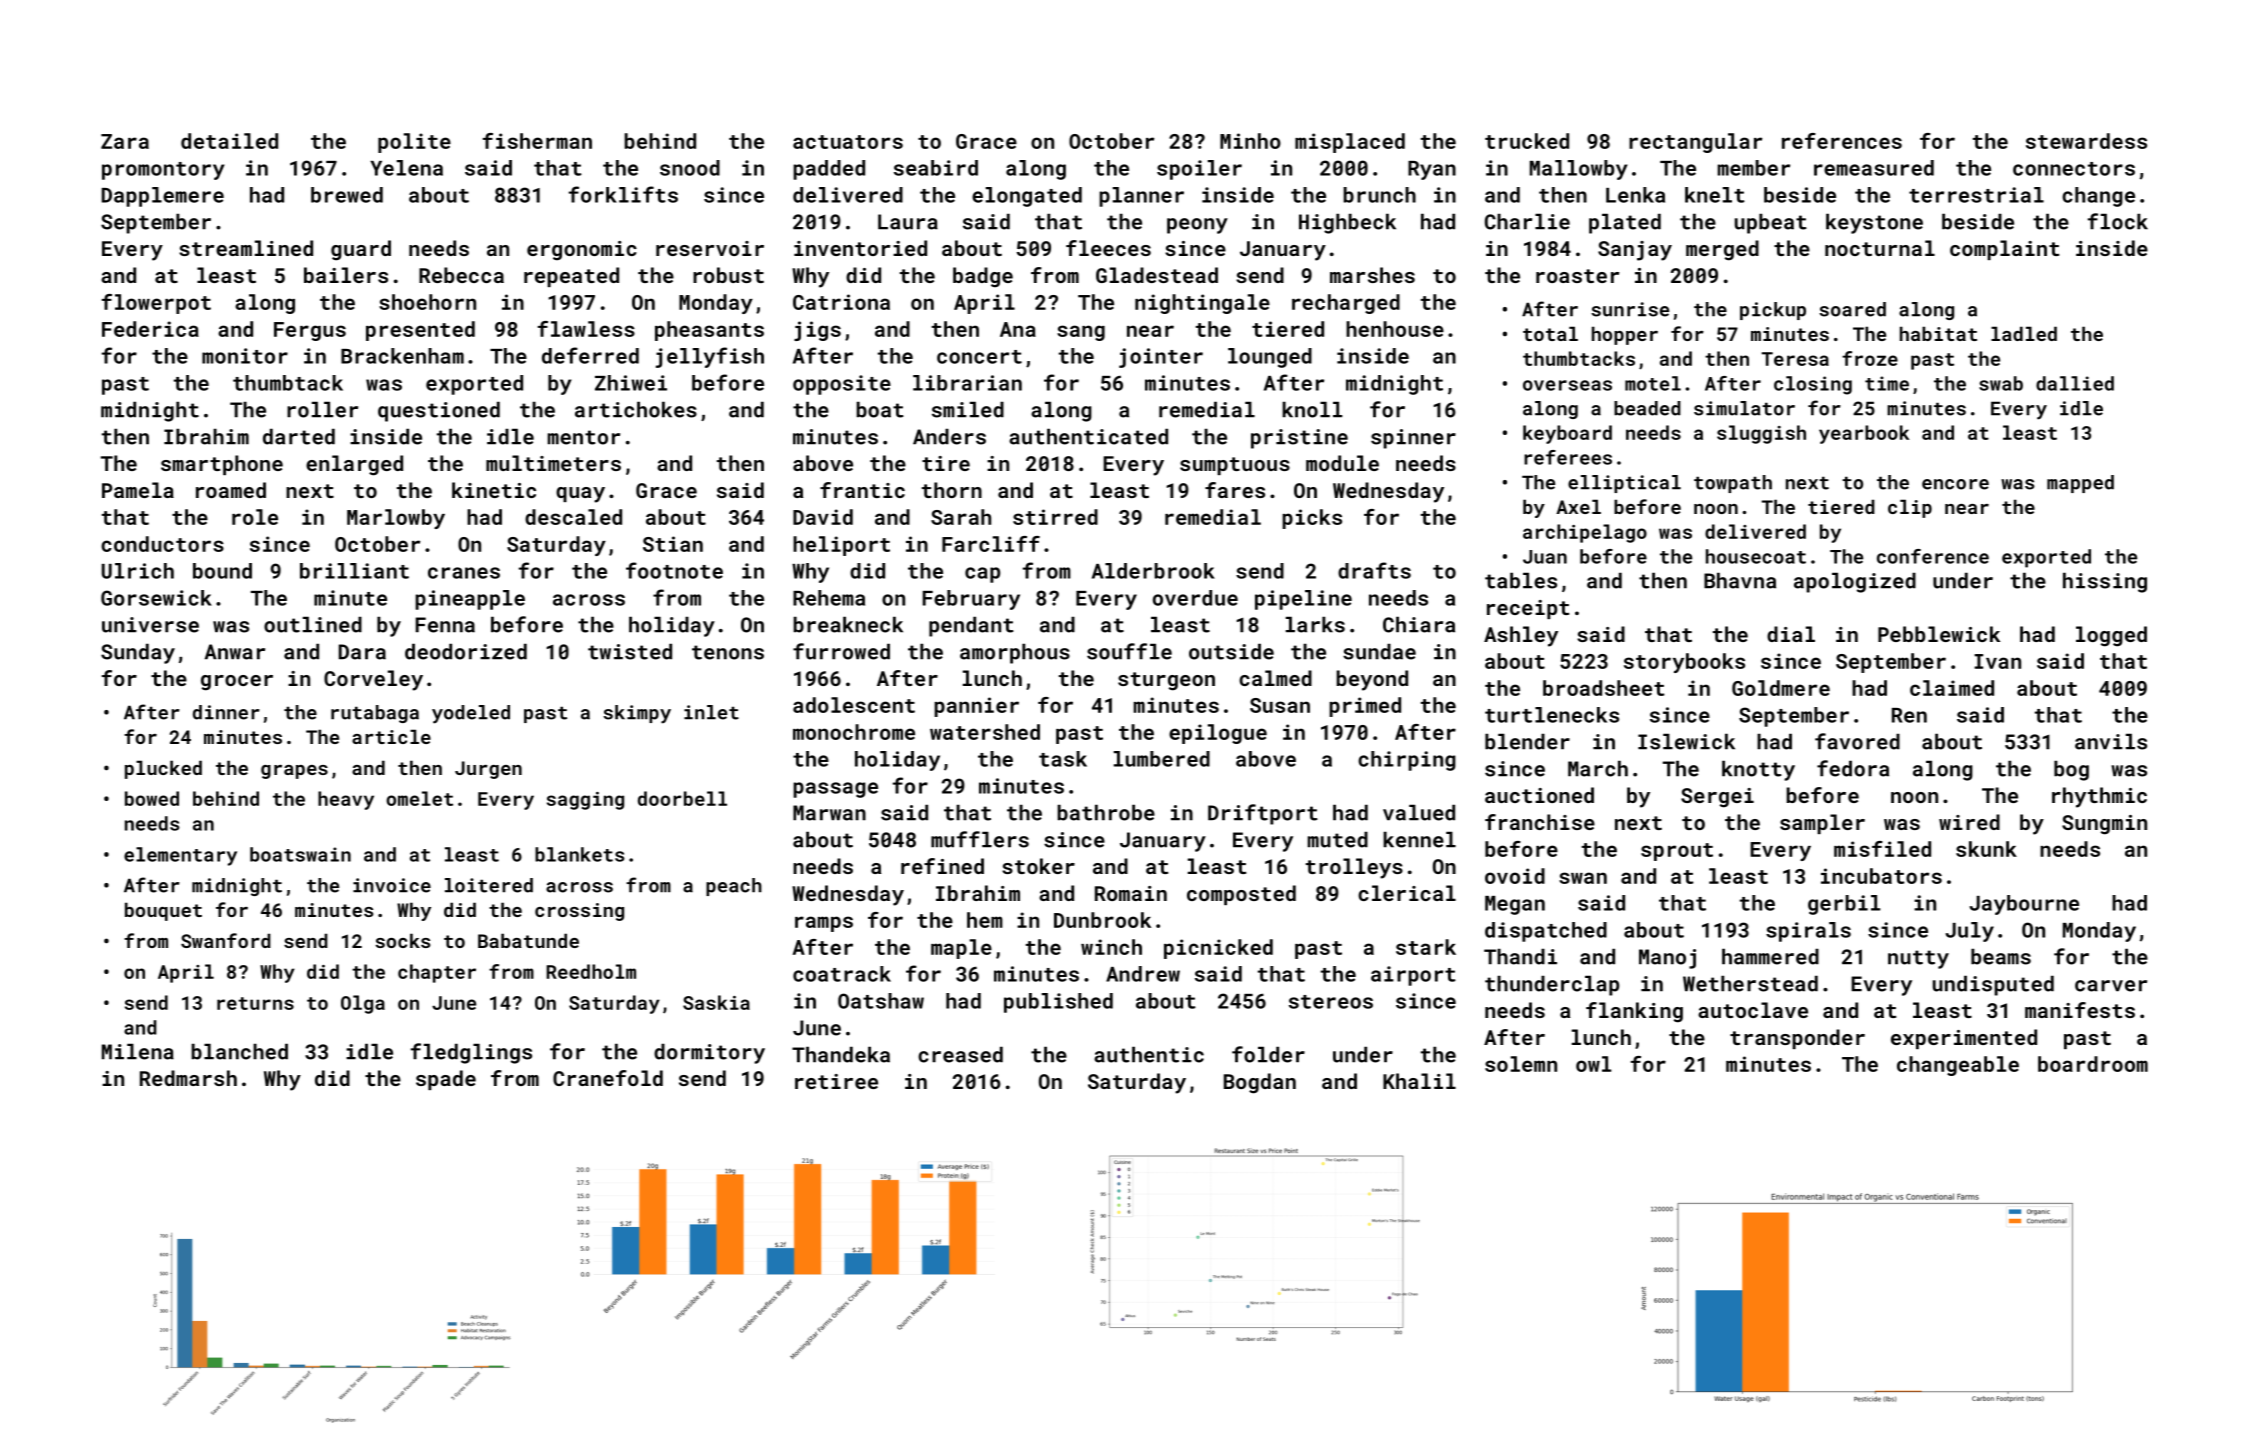  Describe the element at coordinates (582, 251) in the page. I see `ergonomic` at that location.
